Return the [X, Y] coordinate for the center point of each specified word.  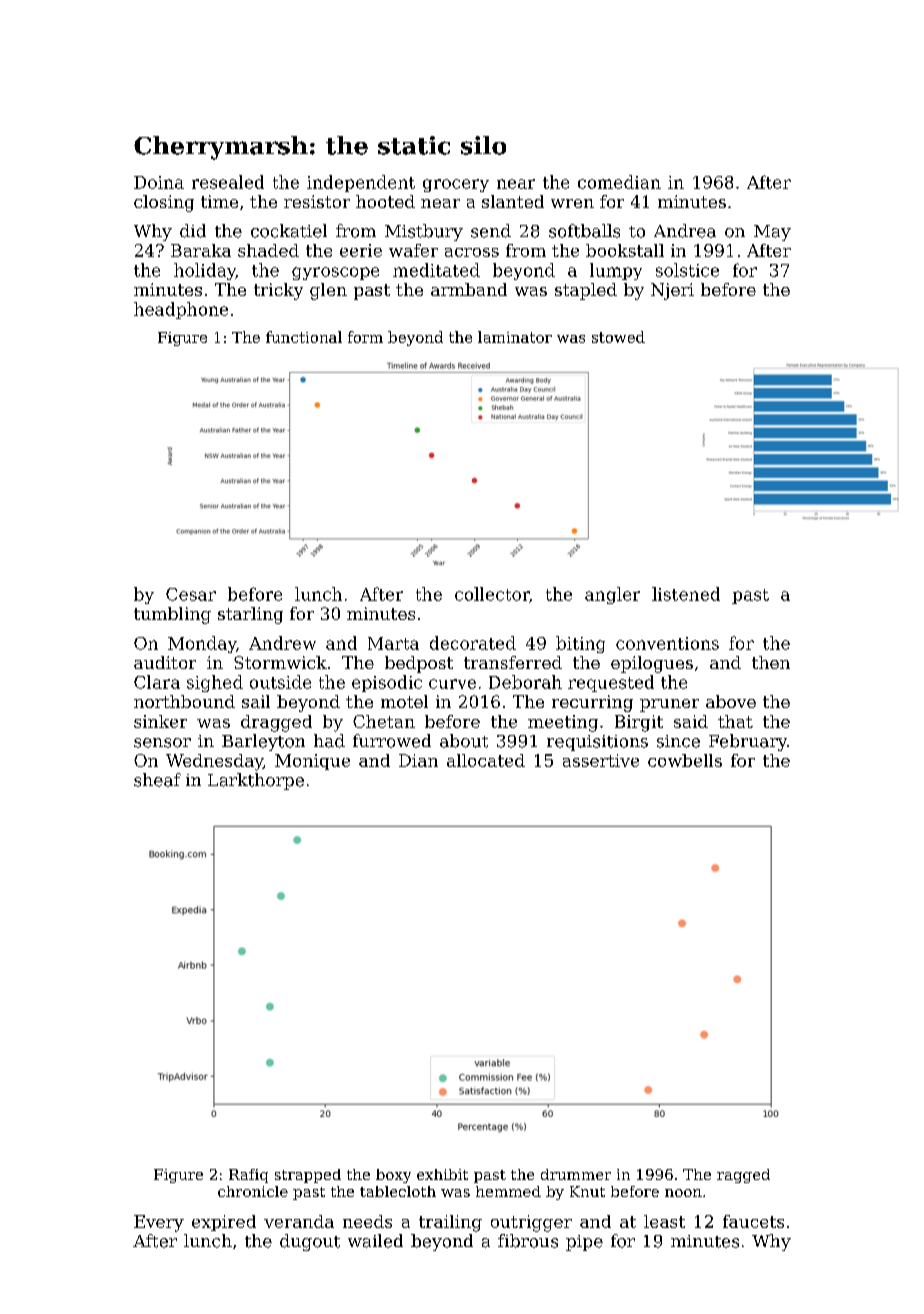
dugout [310, 1242]
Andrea [685, 231]
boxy [393, 1176]
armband [469, 289]
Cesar [191, 594]
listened [686, 594]
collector [492, 594]
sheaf [157, 780]
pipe [584, 1243]
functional [304, 337]
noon [683, 1193]
